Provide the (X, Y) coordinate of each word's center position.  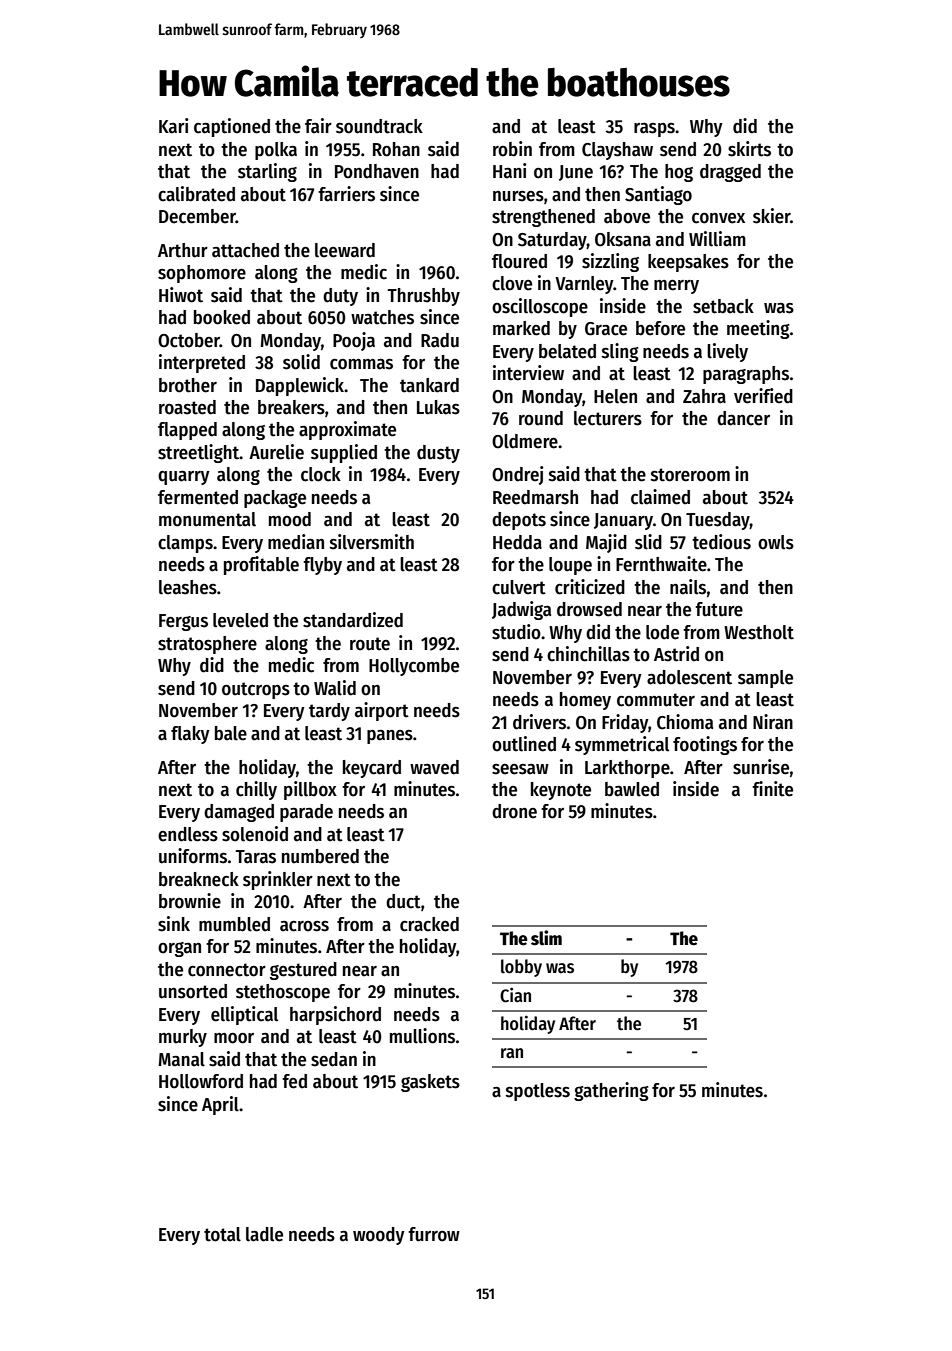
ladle (264, 1234)
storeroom (690, 475)
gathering (611, 1091)
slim (546, 938)
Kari (174, 126)
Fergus (183, 622)
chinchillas (588, 654)
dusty (438, 454)
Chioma (685, 722)
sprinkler (278, 880)
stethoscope (283, 993)
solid (301, 362)
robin (512, 149)
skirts (749, 149)
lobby (521, 968)
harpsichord (335, 1015)
